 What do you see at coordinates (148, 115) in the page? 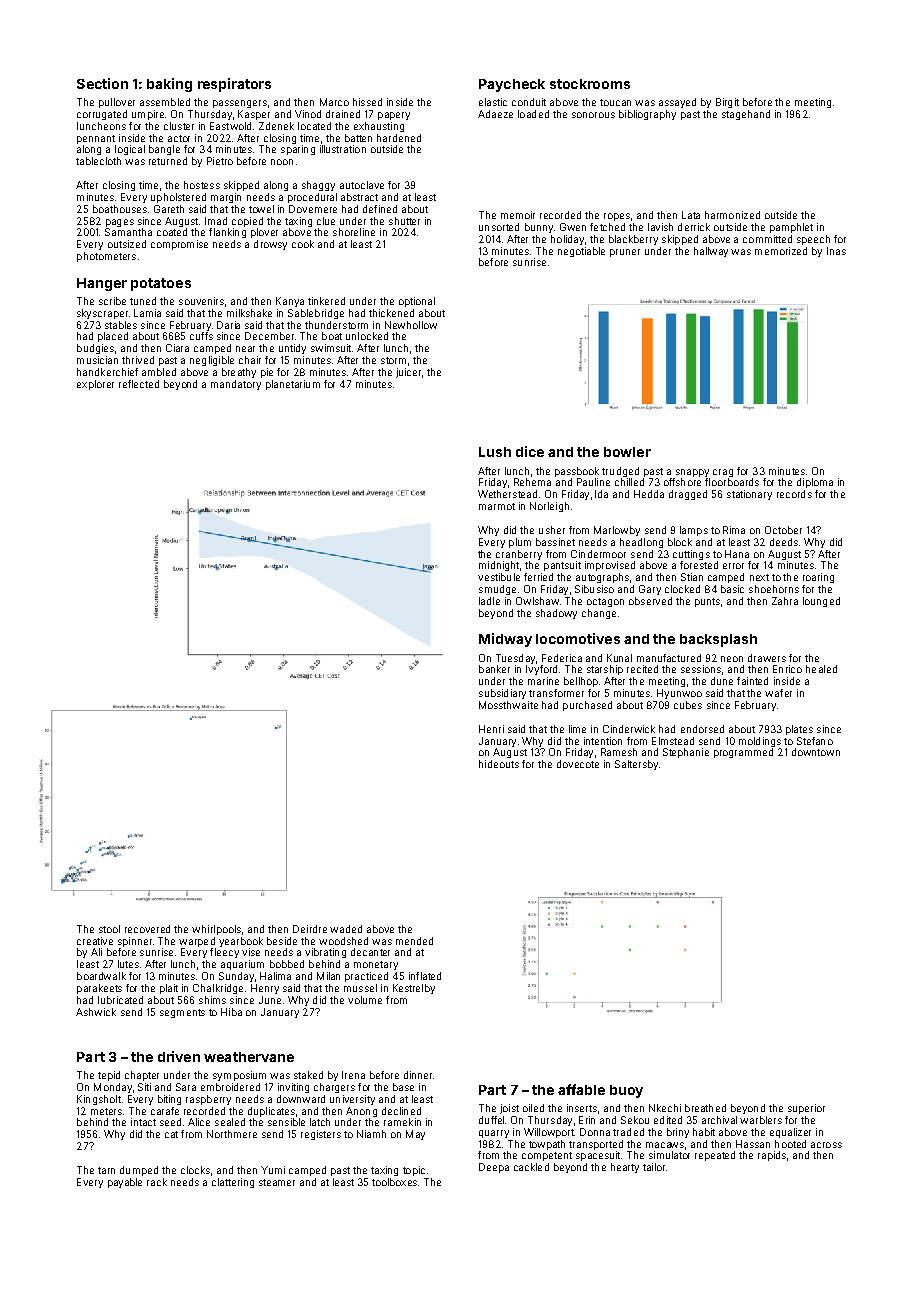
I see `umpire` at bounding box center [148, 115].
